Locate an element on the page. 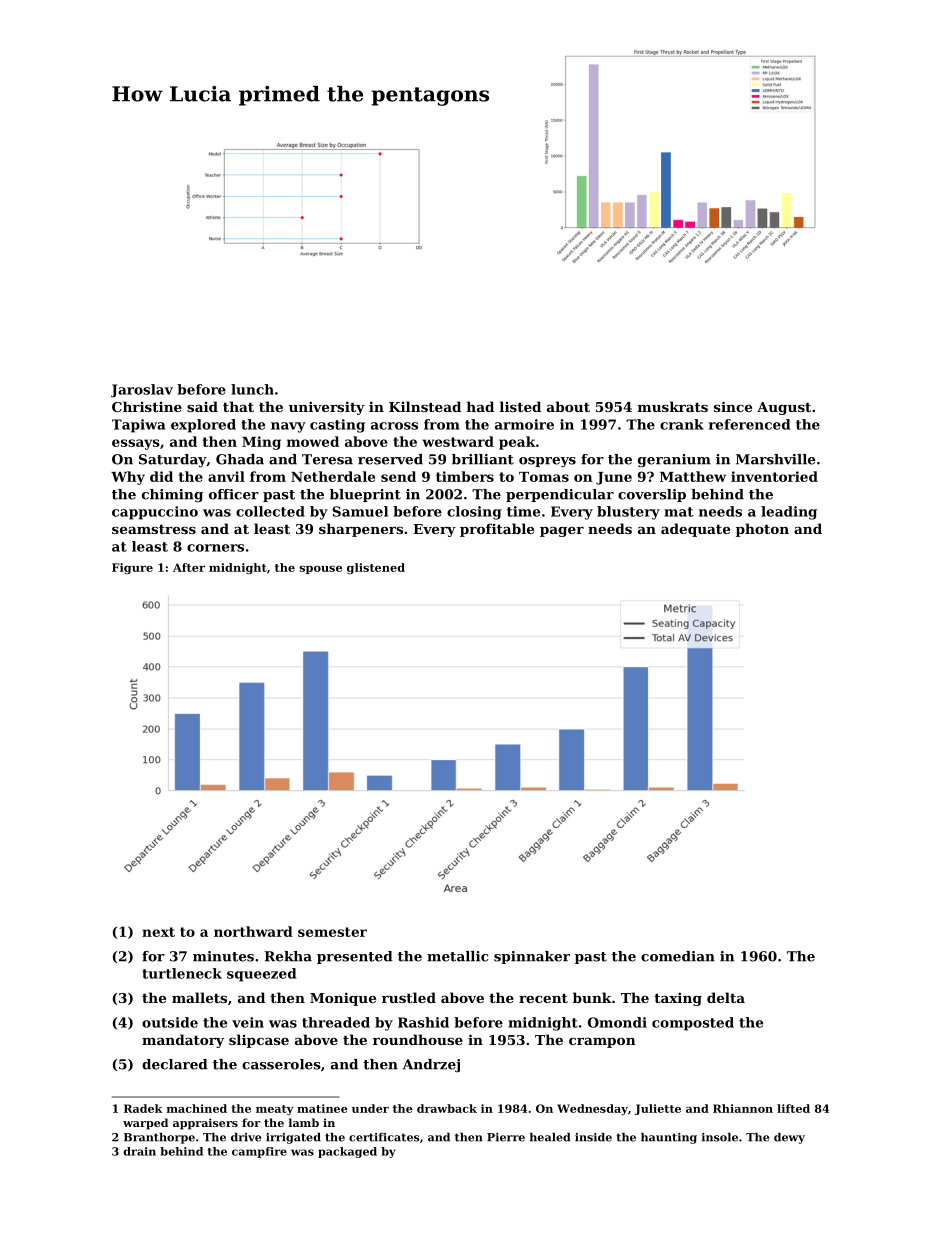 This image has width=952, height=1233. comedian is located at coordinates (678, 956).
